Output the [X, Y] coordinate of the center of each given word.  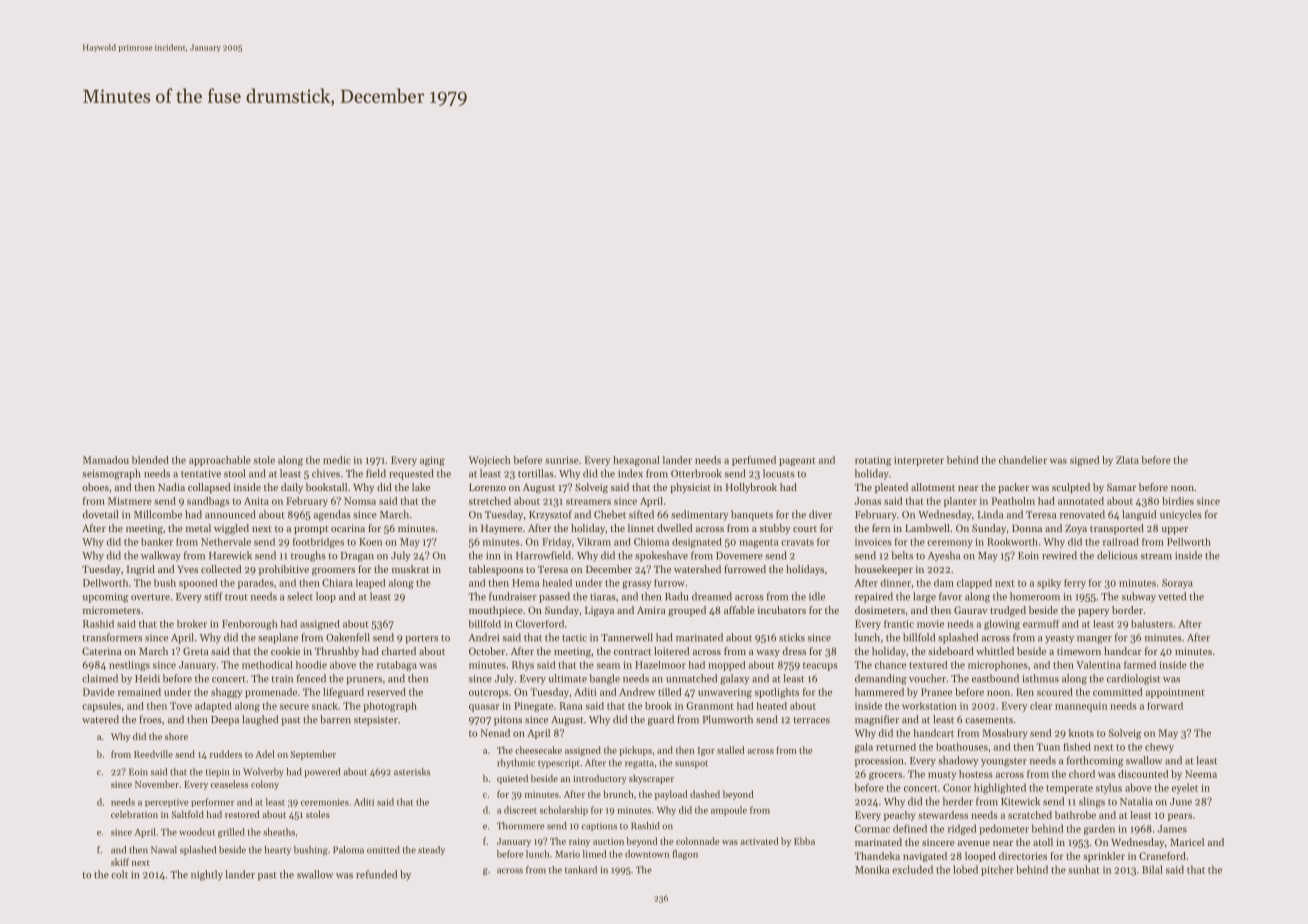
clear [1041, 706]
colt [119, 874]
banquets [752, 515]
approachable [220, 461]
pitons [508, 721]
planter [960, 502]
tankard [581, 870]
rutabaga [397, 666]
